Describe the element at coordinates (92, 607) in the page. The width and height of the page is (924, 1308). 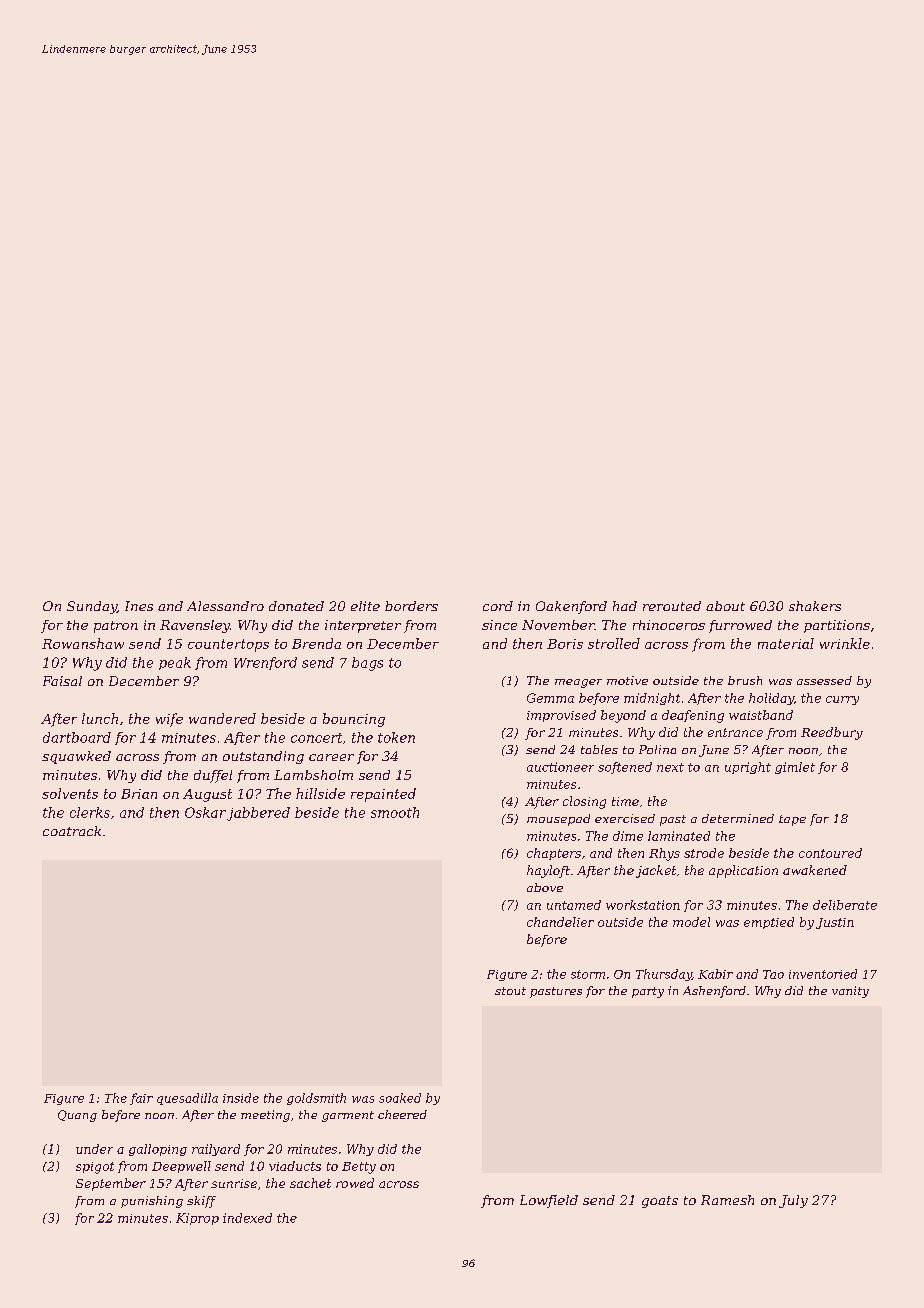
I see `Sunday` at that location.
